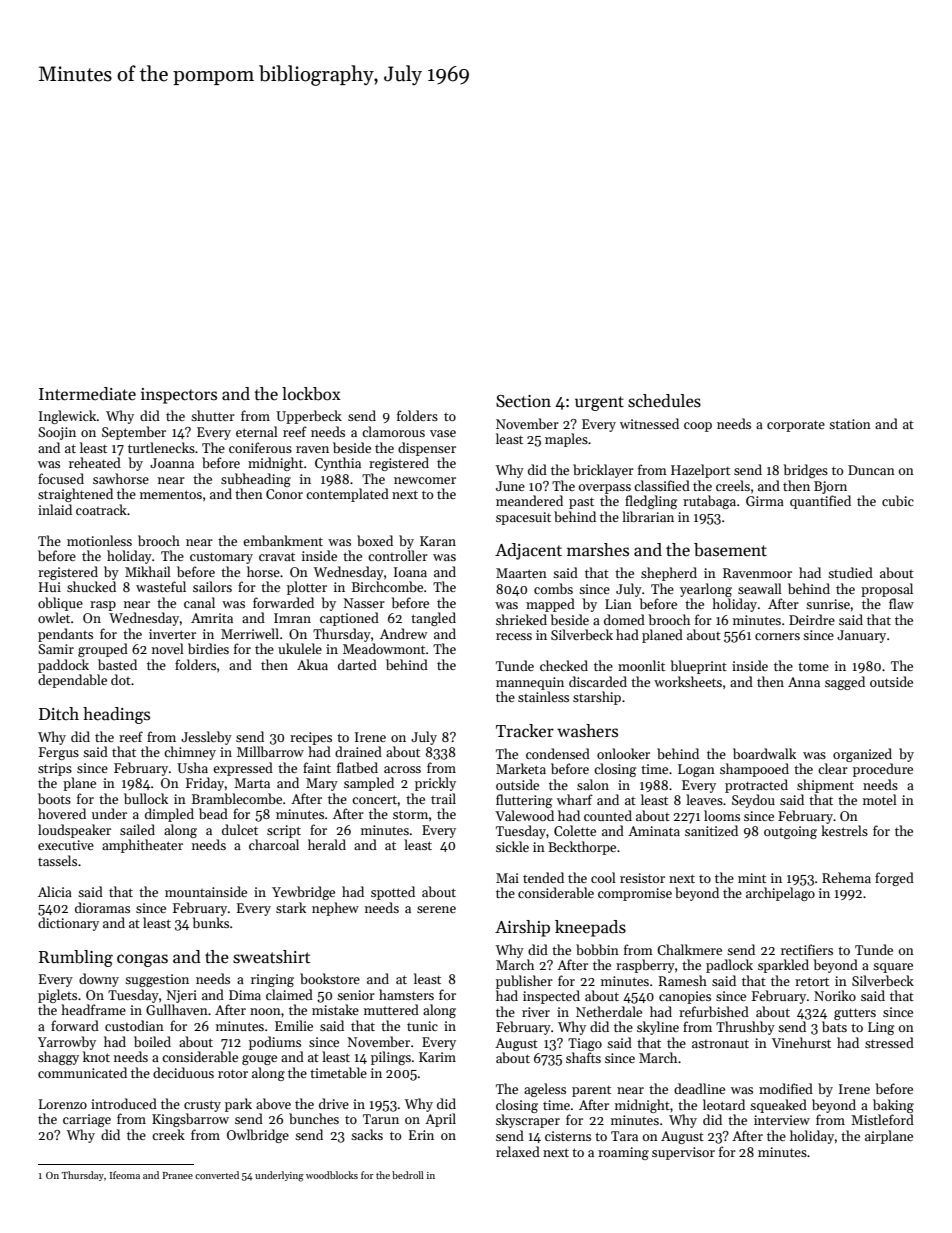  I want to click on sacks, so click(367, 1134).
